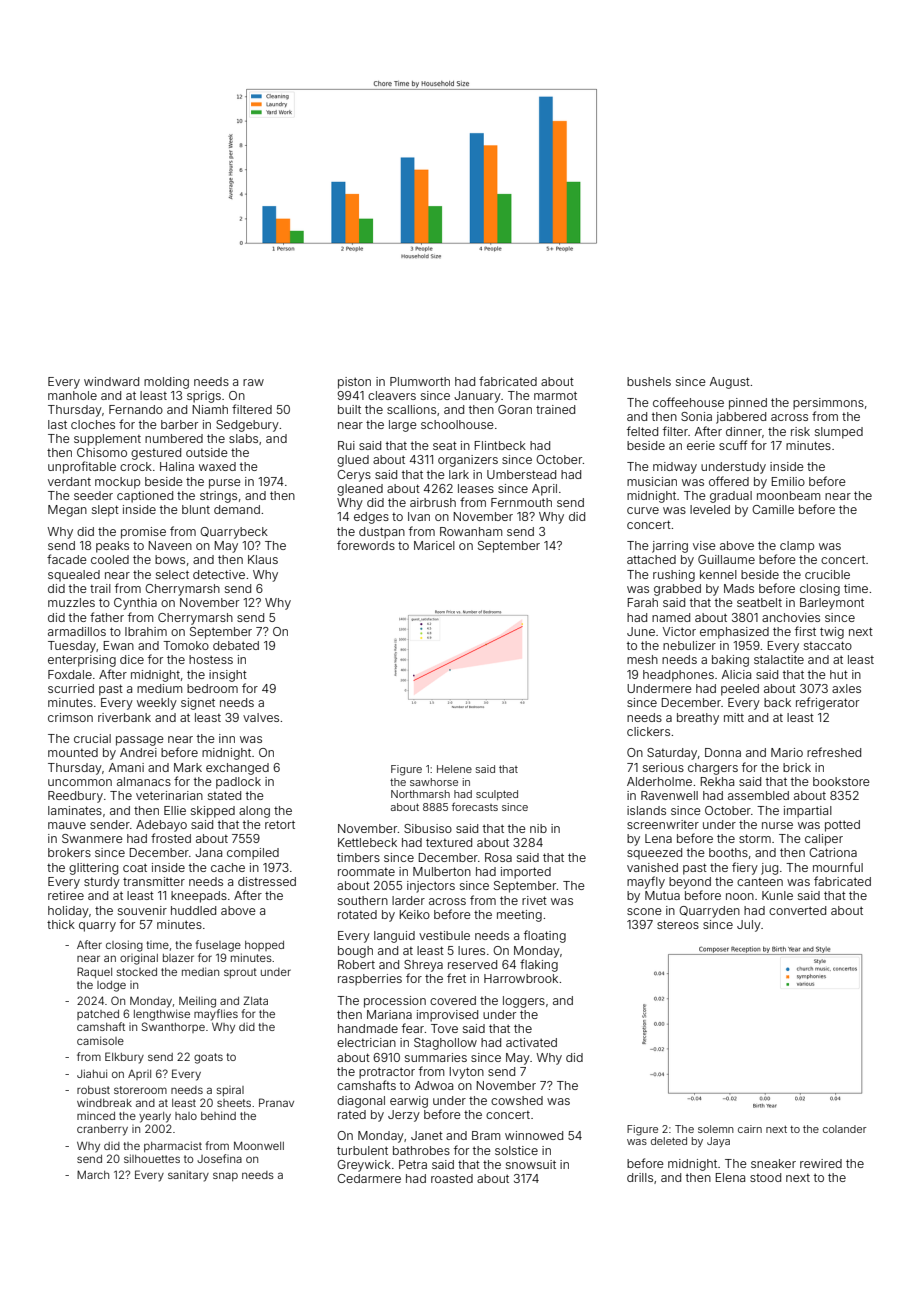 This document has height=1308, width=924. Describe the element at coordinates (404, 1116) in the document. I see `Jerzy` at that location.
